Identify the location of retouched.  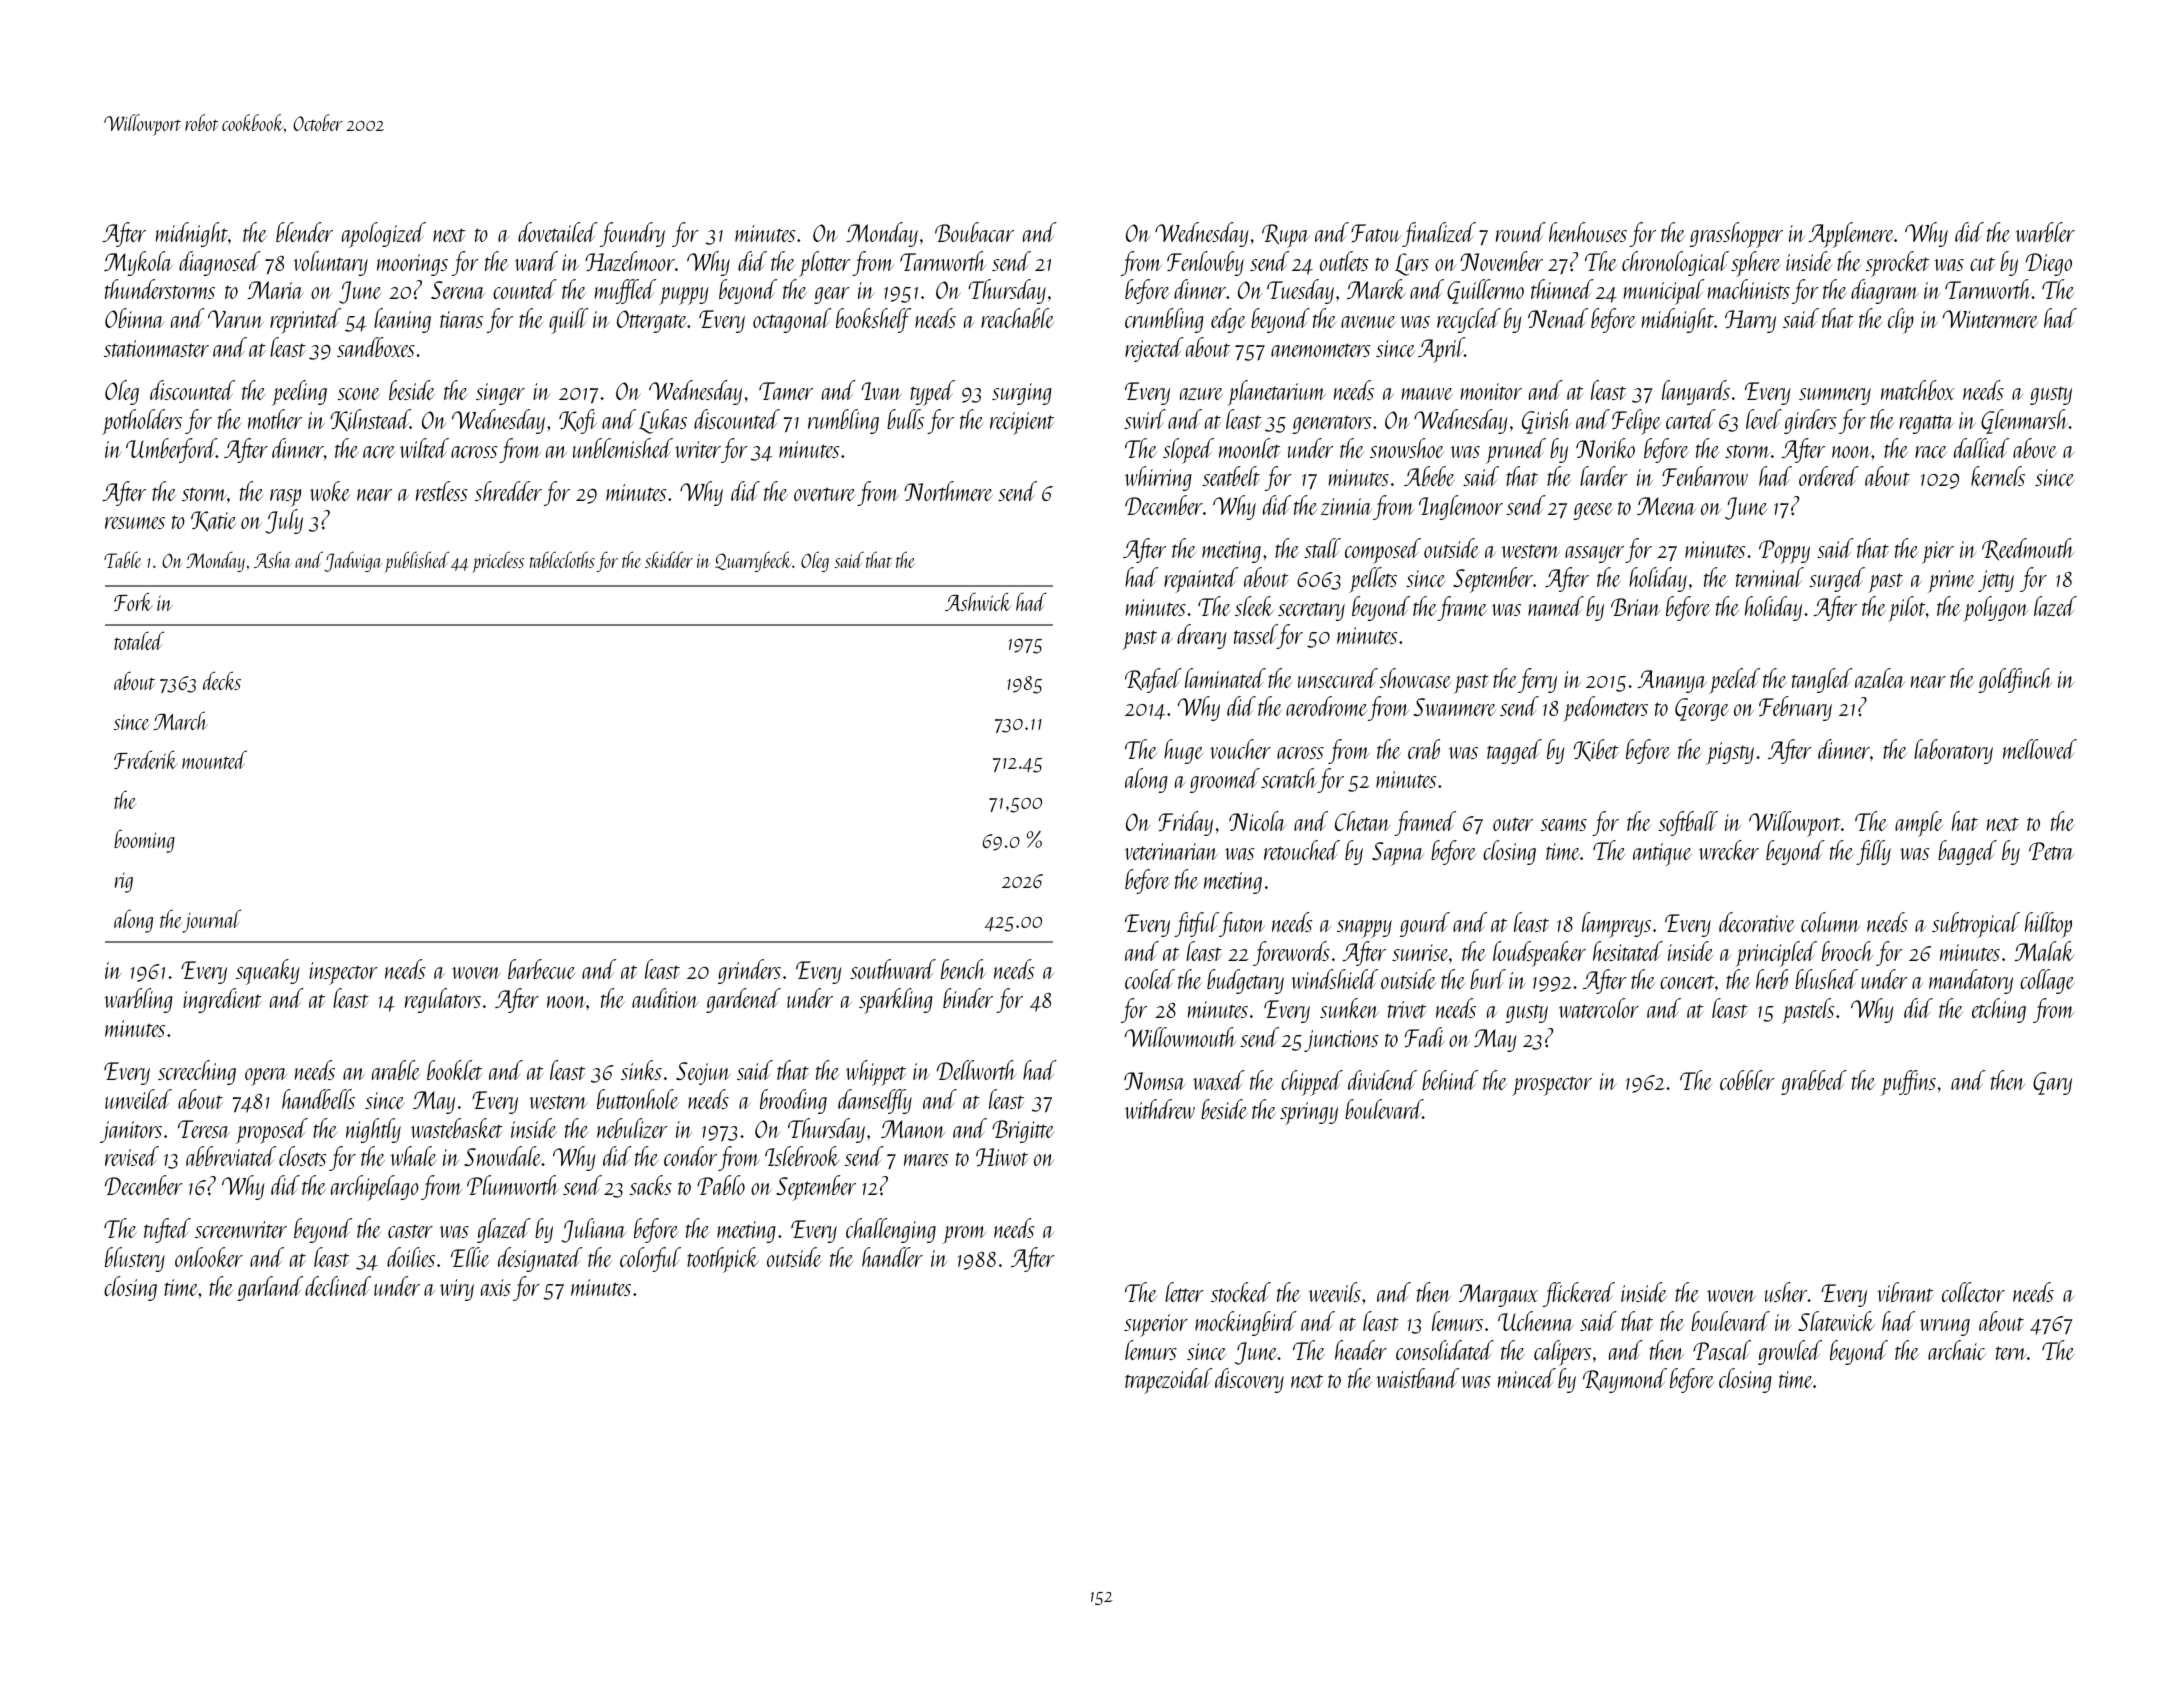
(1302, 850).
